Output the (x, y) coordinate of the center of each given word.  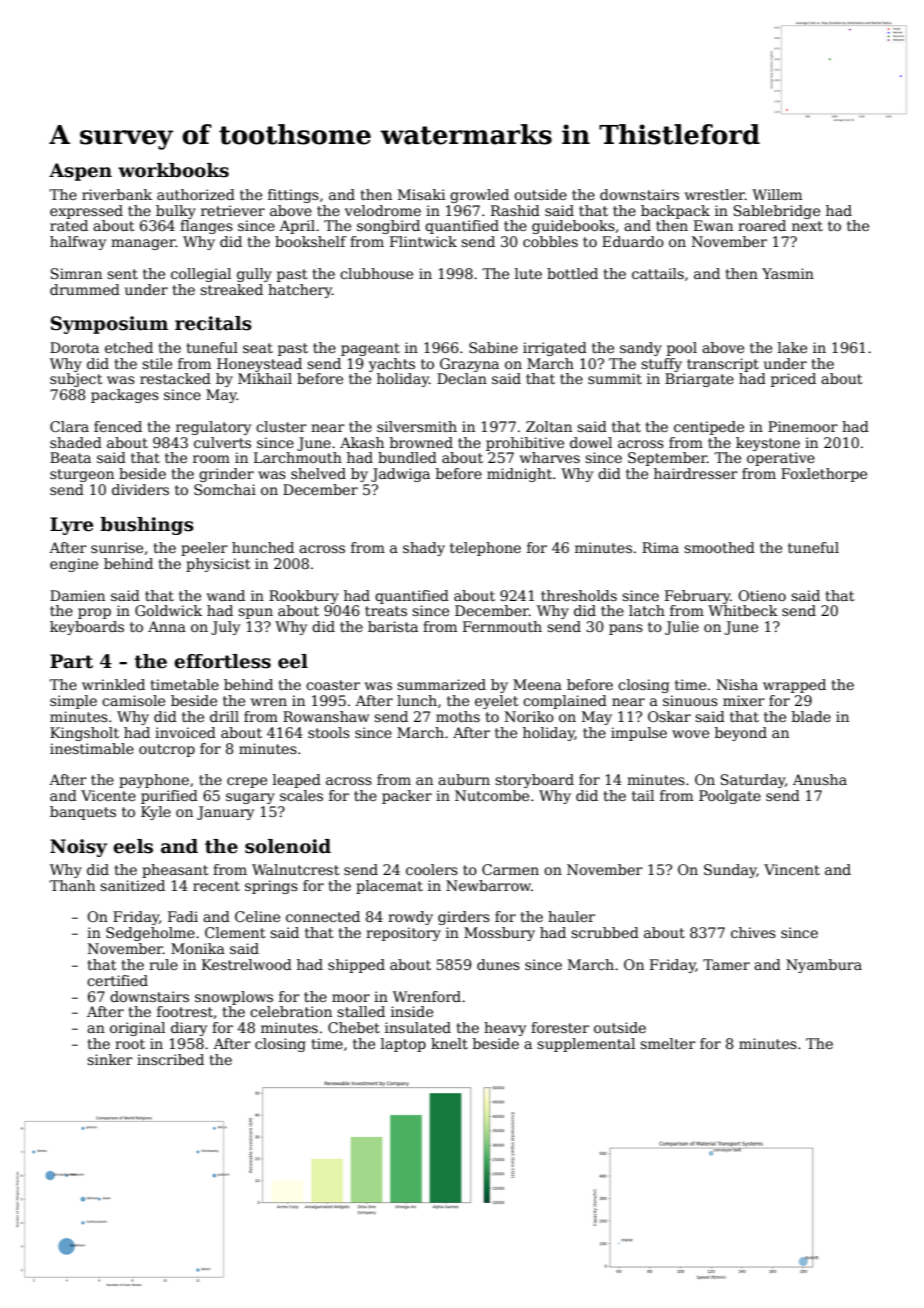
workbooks (173, 170)
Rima (660, 547)
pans (626, 629)
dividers (140, 489)
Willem (777, 194)
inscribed (170, 1059)
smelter (668, 1043)
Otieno (762, 595)
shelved (318, 473)
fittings (293, 196)
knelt (449, 1043)
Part (71, 661)
